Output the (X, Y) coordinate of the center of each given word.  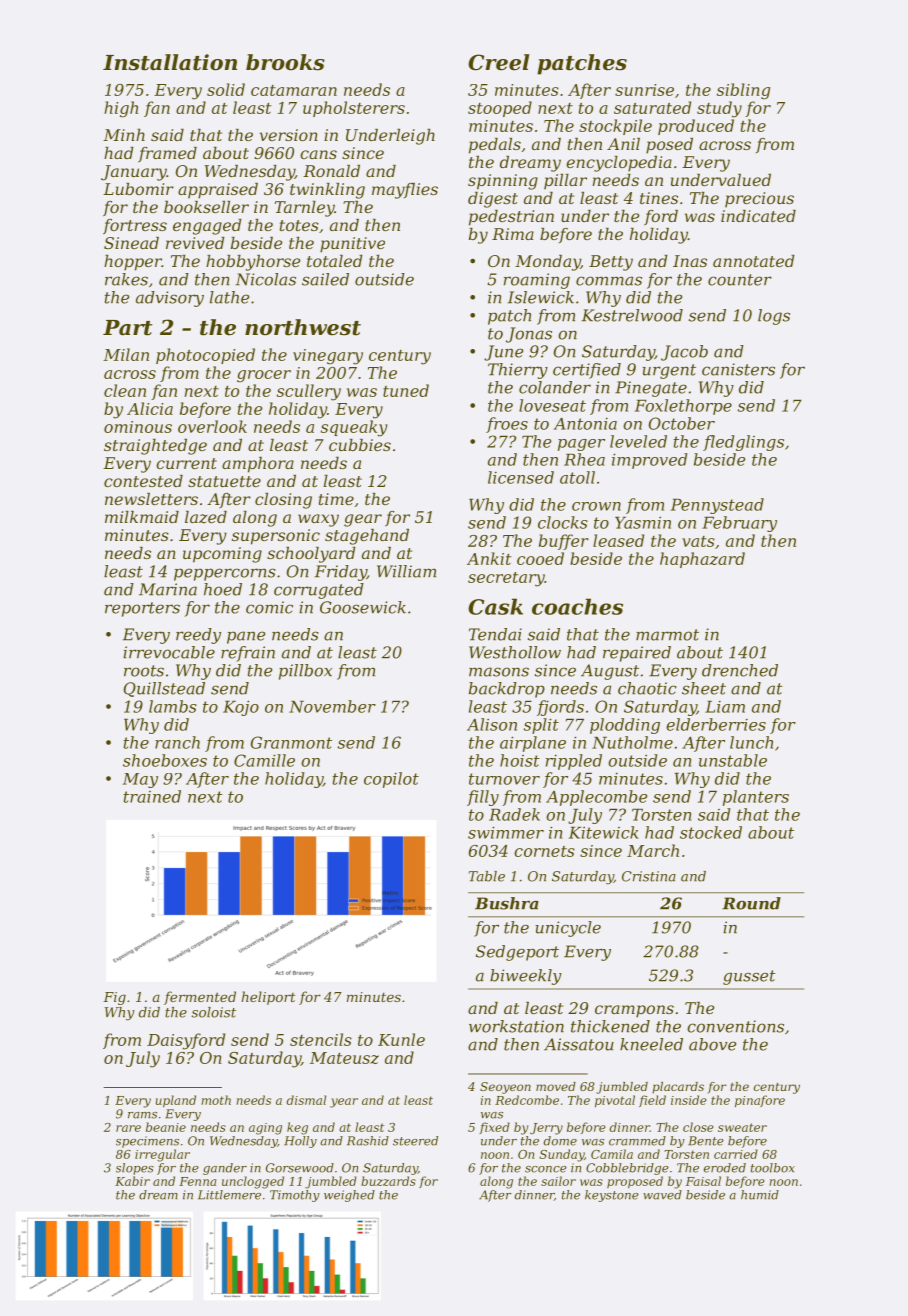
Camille (264, 760)
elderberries (716, 724)
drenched (740, 670)
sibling (743, 91)
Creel (498, 62)
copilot (391, 780)
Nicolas (265, 279)
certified (587, 371)
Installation (170, 62)
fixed (494, 1128)
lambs (173, 706)
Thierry (518, 371)
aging (265, 1129)
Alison (492, 724)
